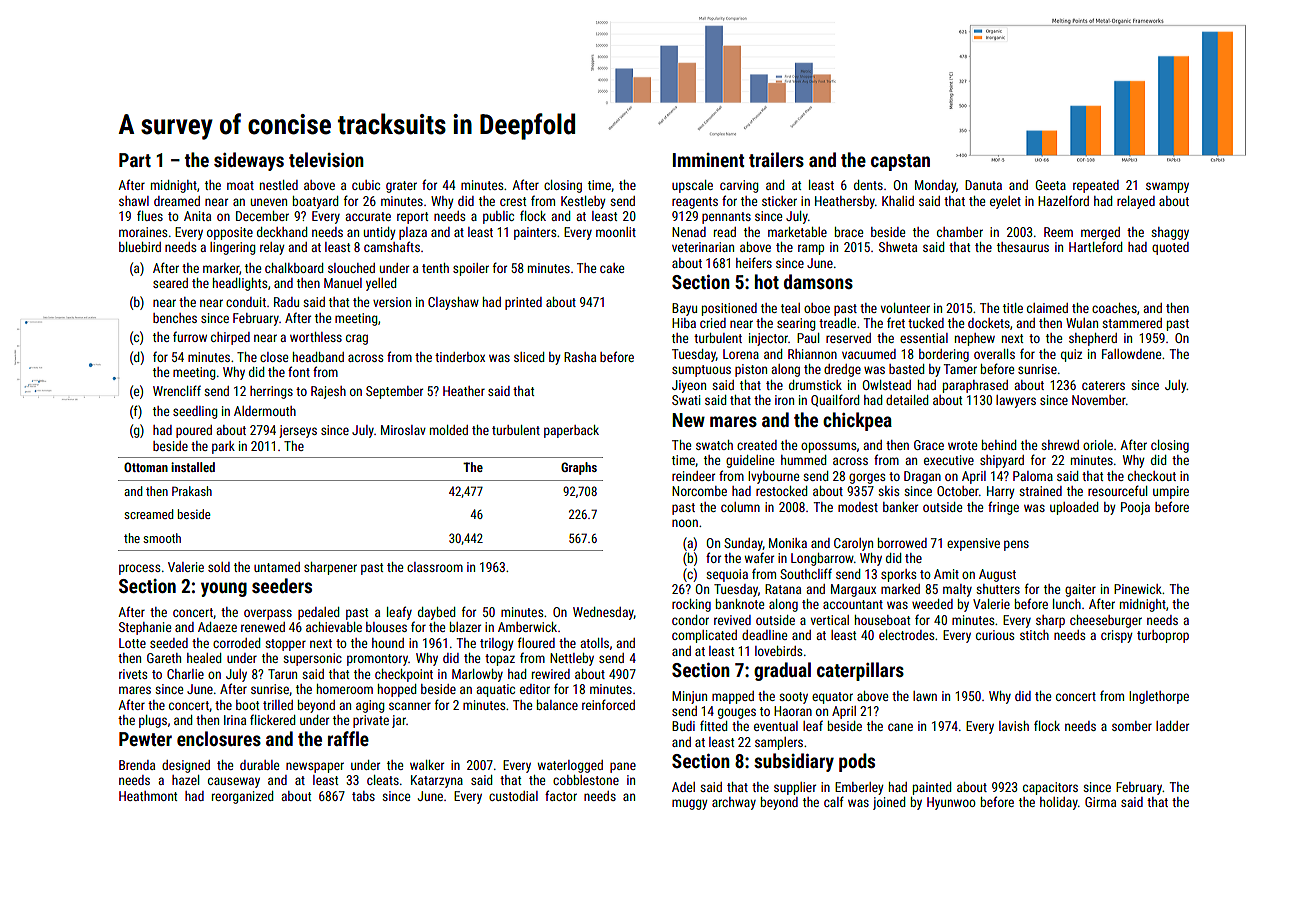  Describe the element at coordinates (1117, 490) in the document. I see `resourceful` at that location.
